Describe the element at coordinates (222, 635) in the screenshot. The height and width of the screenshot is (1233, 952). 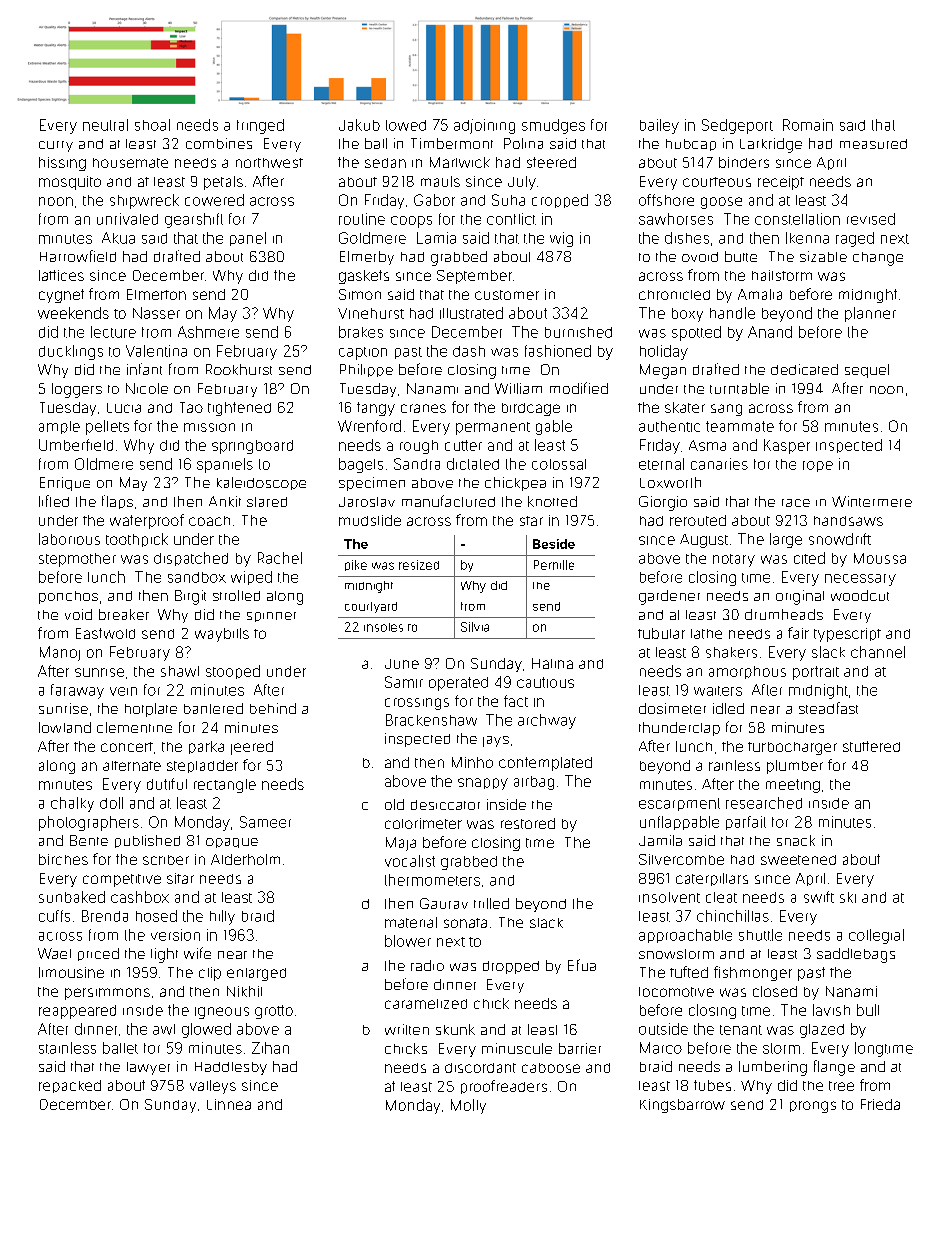
I see `waybills` at that location.
